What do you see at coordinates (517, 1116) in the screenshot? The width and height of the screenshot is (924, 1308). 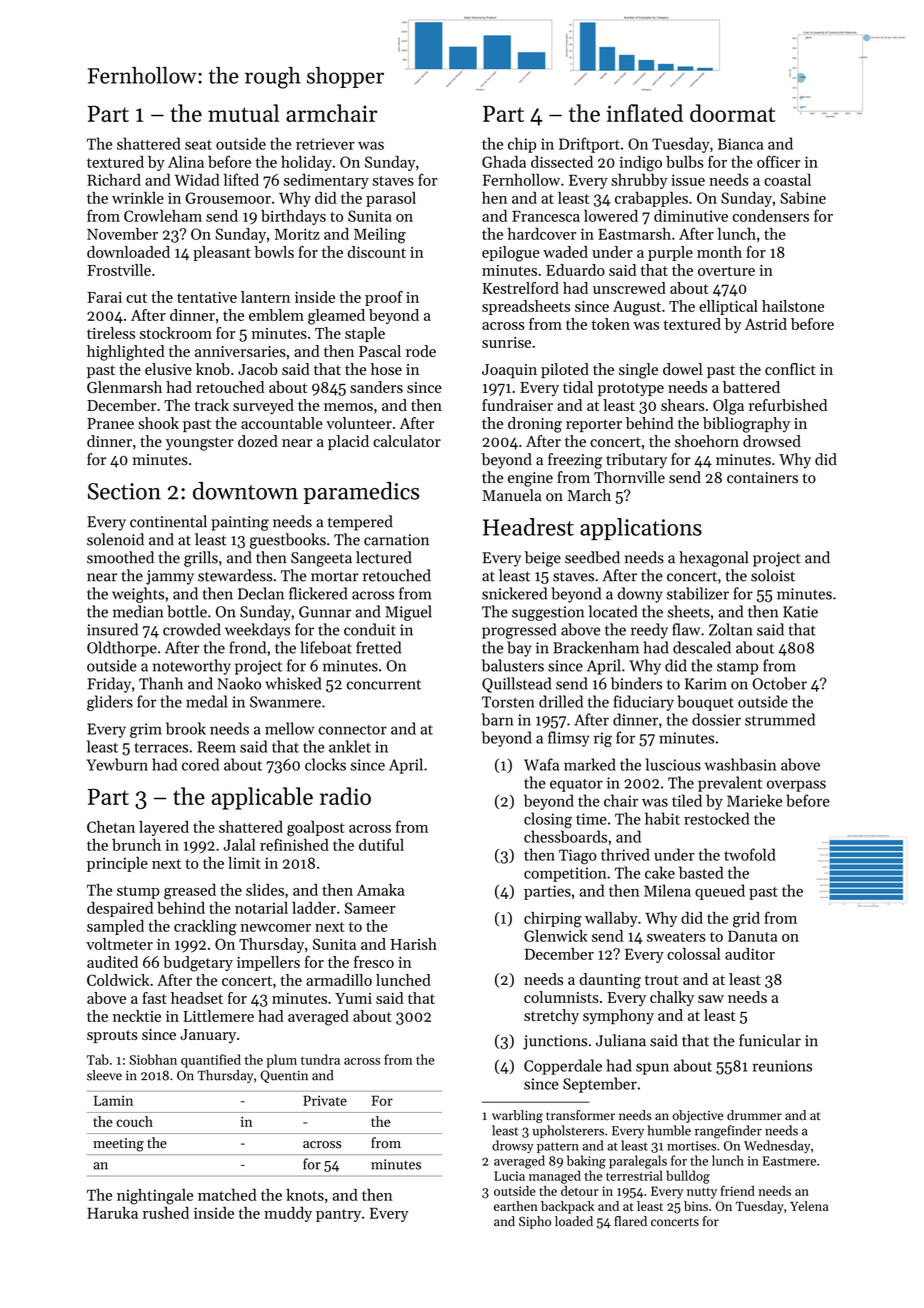 I see `warbling` at bounding box center [517, 1116].
